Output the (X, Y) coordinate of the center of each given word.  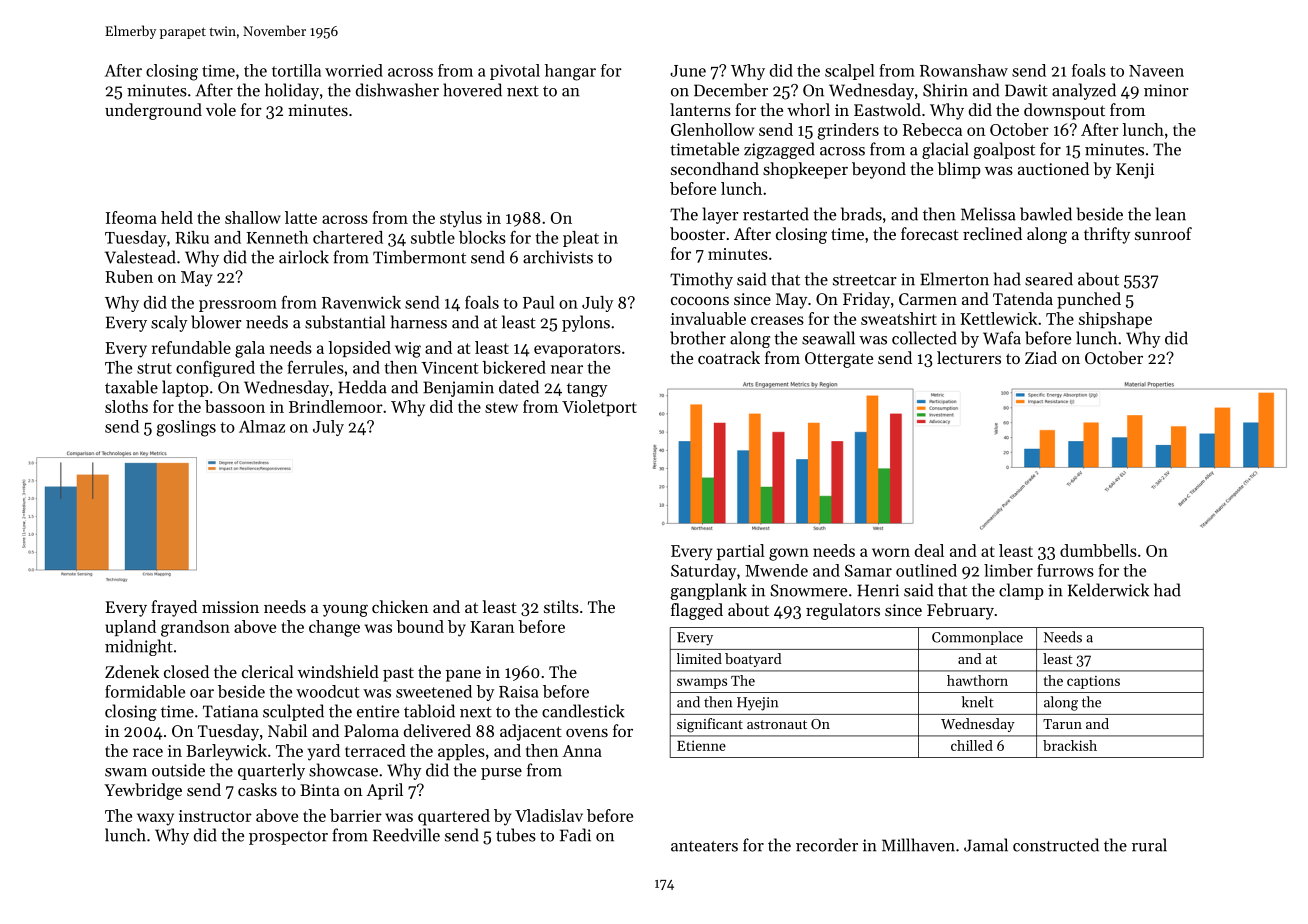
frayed (174, 608)
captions (1093, 682)
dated (519, 387)
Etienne (701, 745)
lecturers (969, 357)
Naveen (1156, 71)
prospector (288, 838)
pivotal (515, 72)
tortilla (296, 70)
